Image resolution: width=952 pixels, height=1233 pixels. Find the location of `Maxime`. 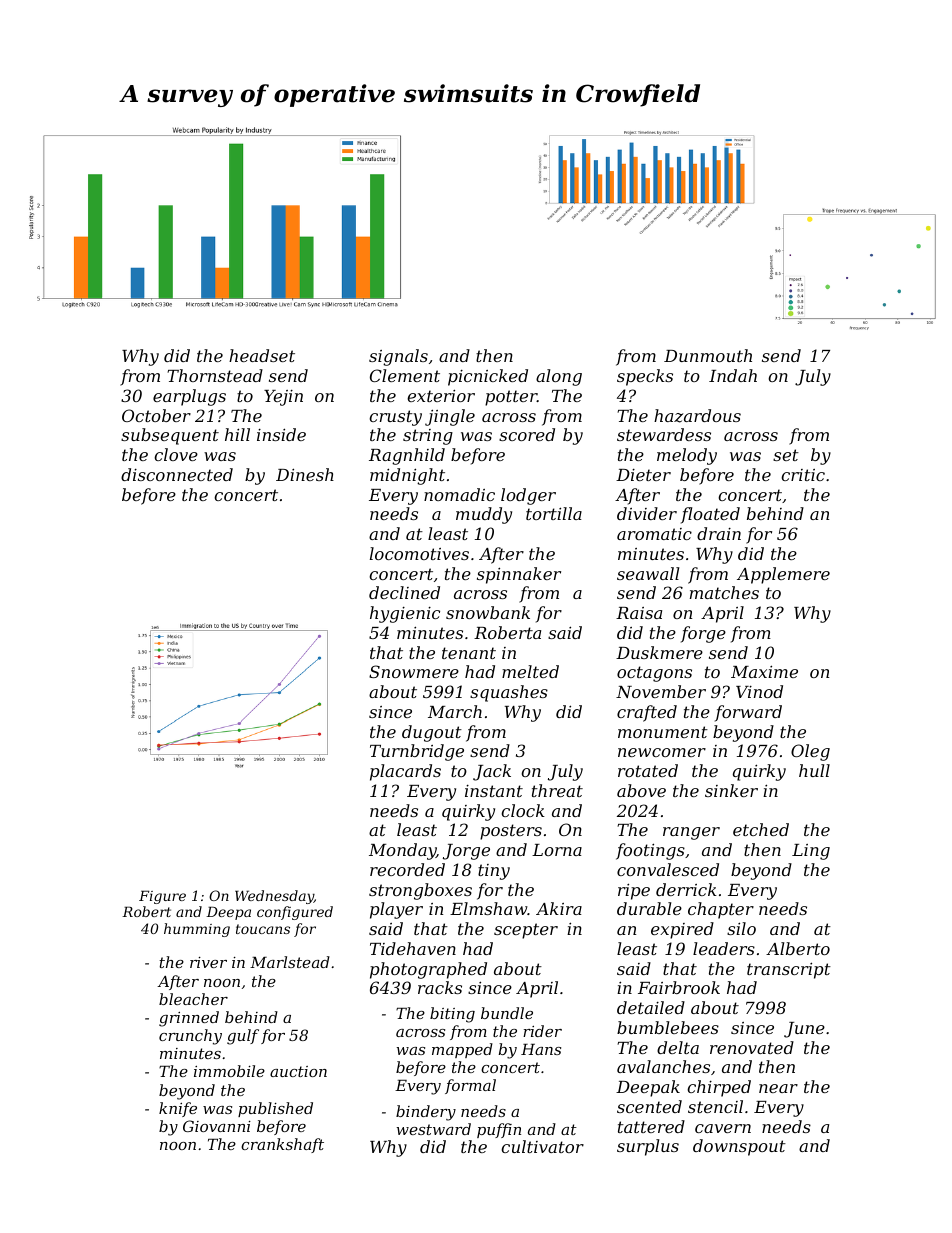

Maxime is located at coordinates (764, 671).
